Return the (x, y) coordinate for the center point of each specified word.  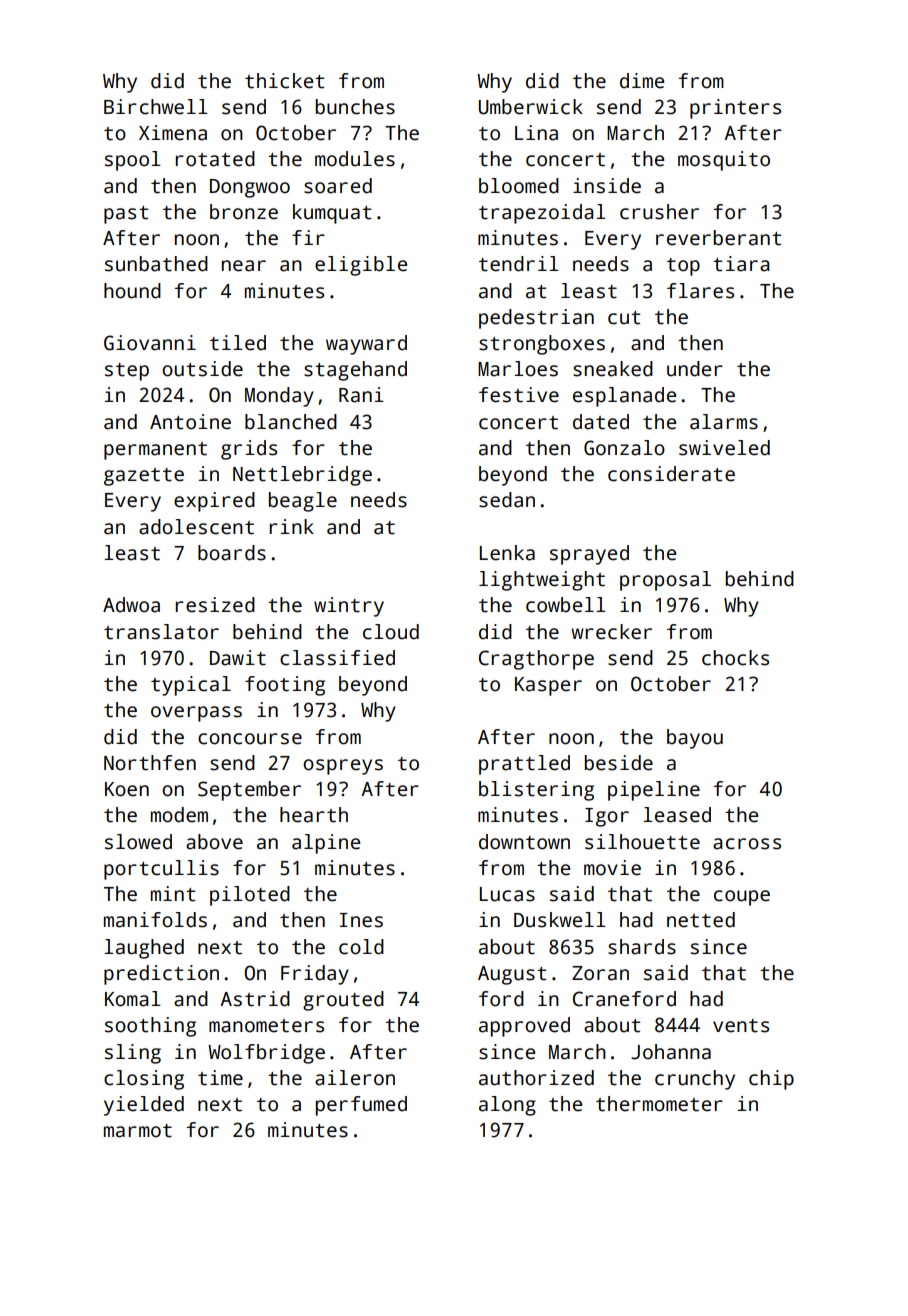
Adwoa (131, 605)
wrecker (611, 632)
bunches (355, 107)
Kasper (548, 686)
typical (191, 686)
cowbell (566, 605)
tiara (741, 264)
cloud (391, 632)
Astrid (255, 999)
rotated (215, 159)
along (507, 1106)
